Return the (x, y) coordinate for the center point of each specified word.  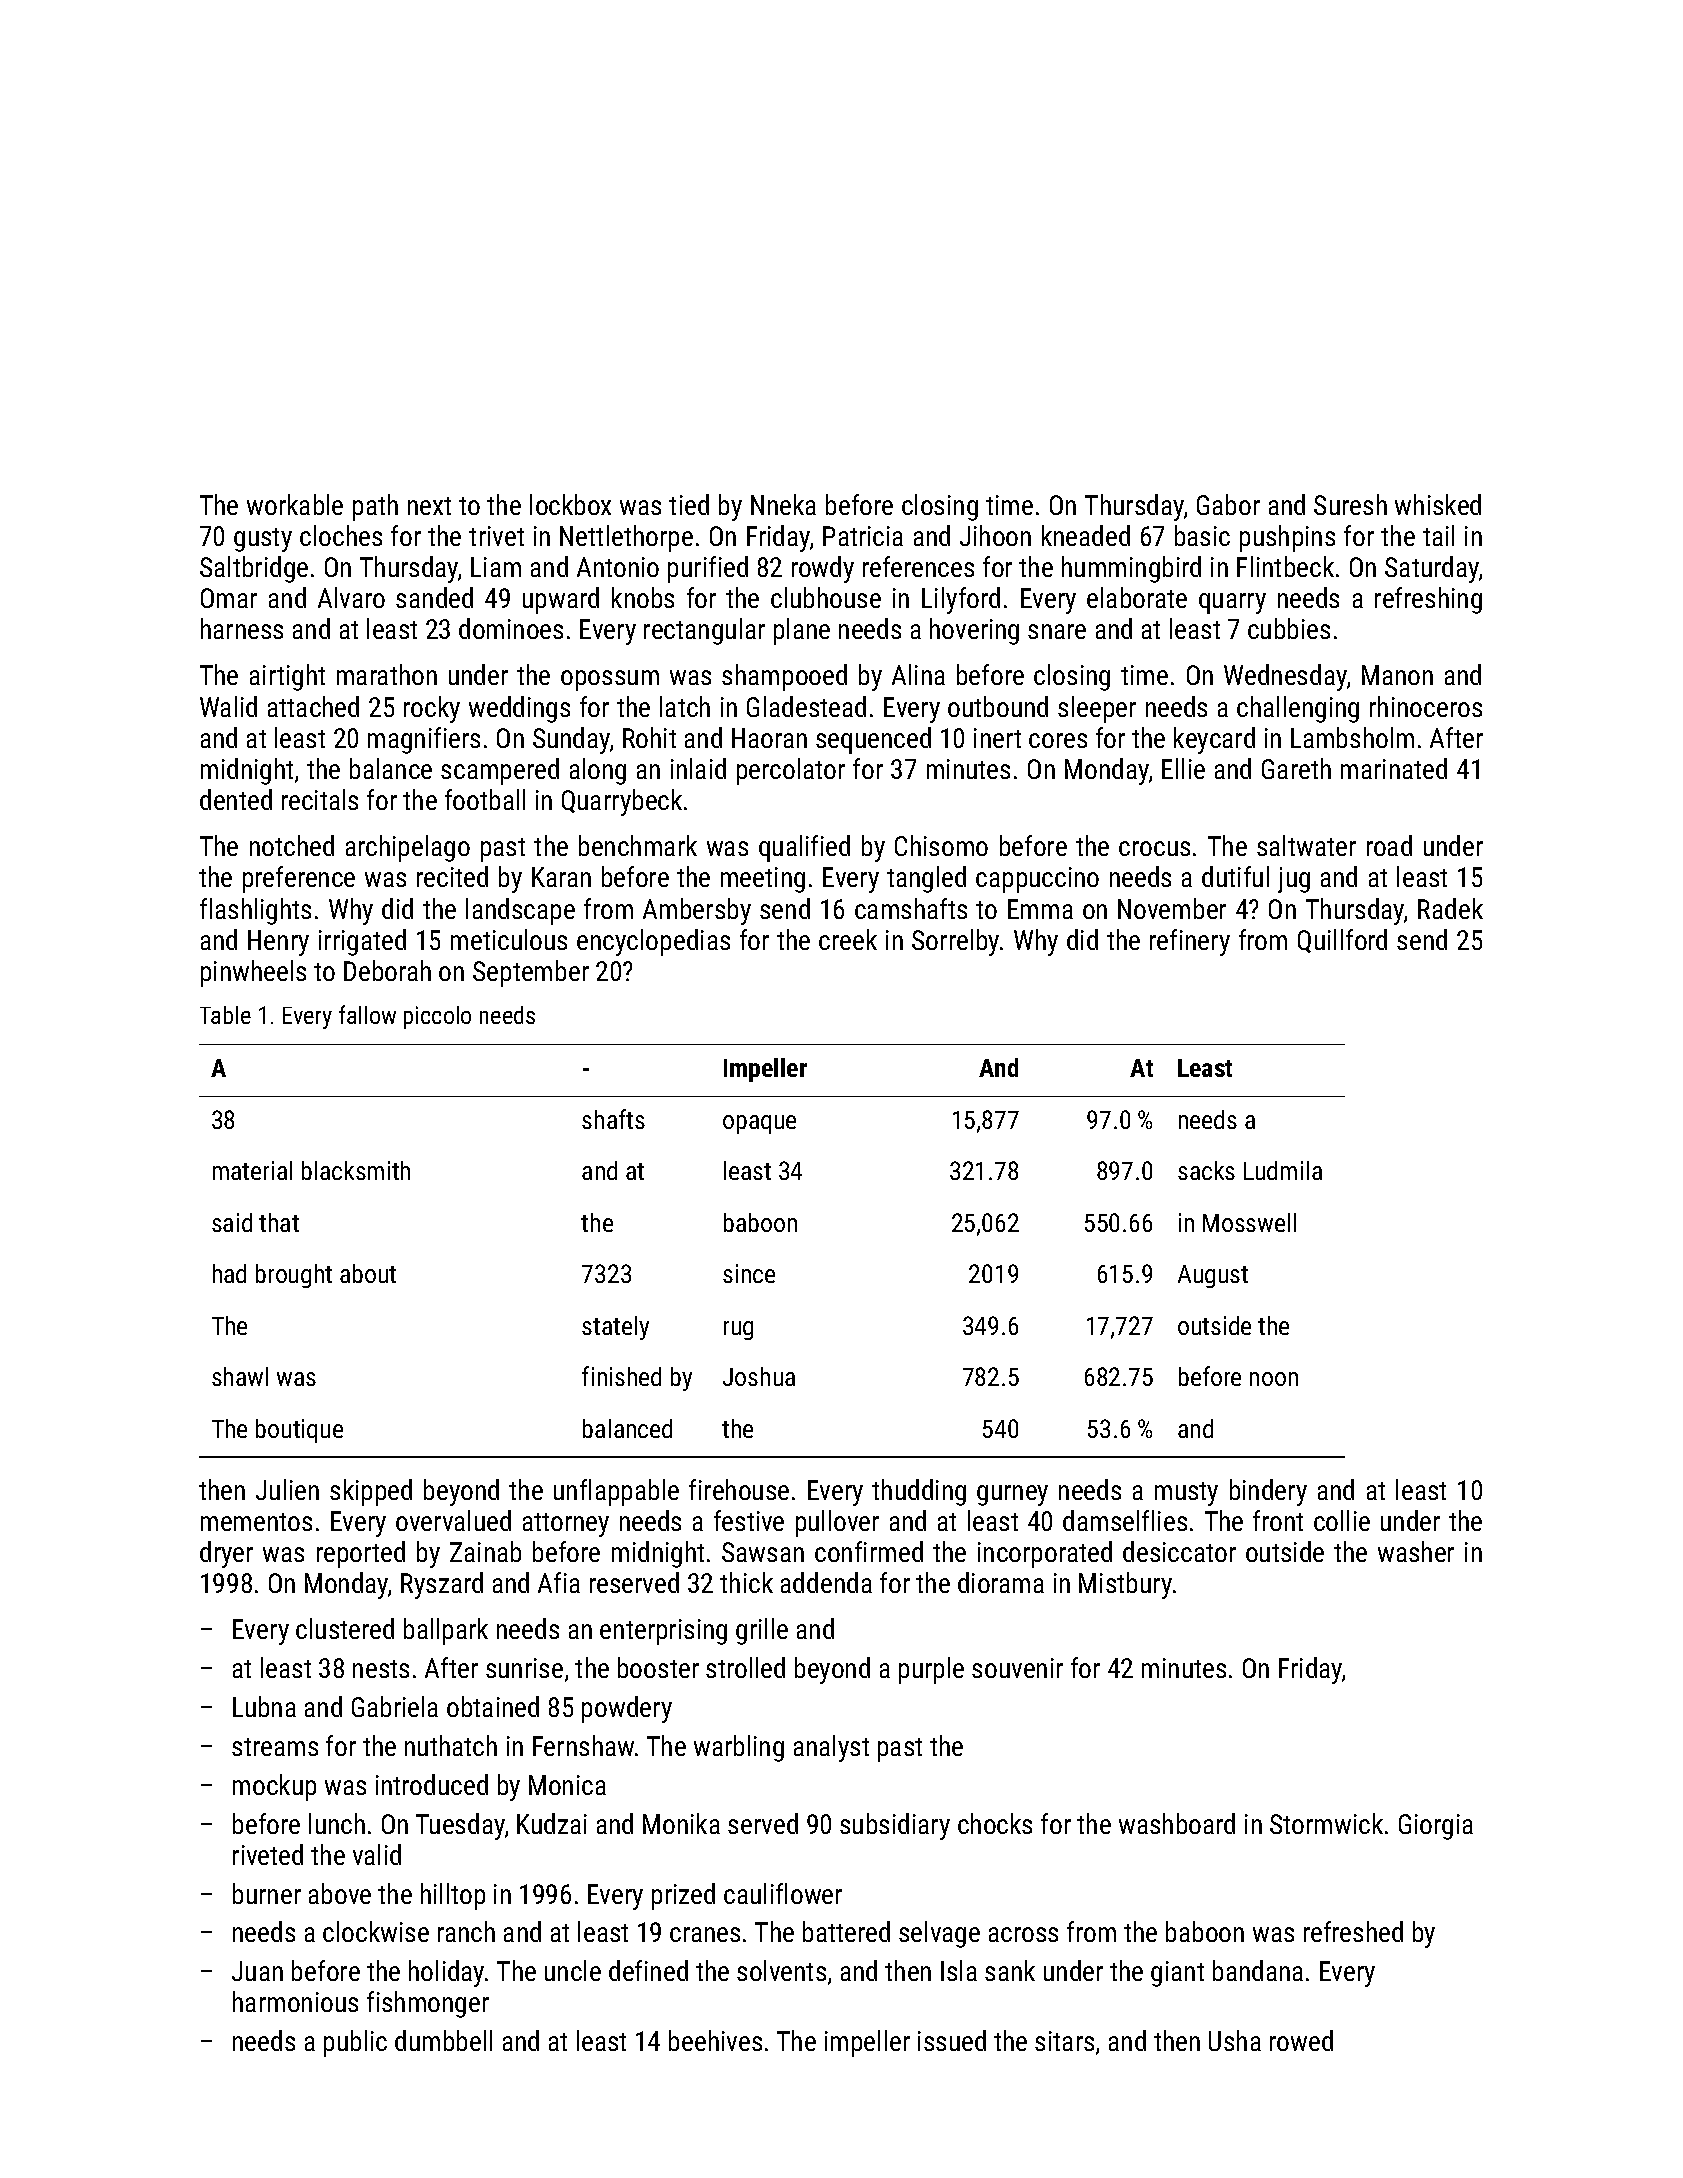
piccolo (437, 1017)
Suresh (1350, 504)
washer (1416, 1551)
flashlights (255, 911)
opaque (759, 1124)
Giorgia (1436, 1827)
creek (848, 939)
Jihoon (995, 535)
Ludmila (1283, 1170)
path (375, 507)
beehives (715, 2040)
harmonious (295, 2001)
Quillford (1342, 941)
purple (931, 1670)
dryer (226, 1554)
